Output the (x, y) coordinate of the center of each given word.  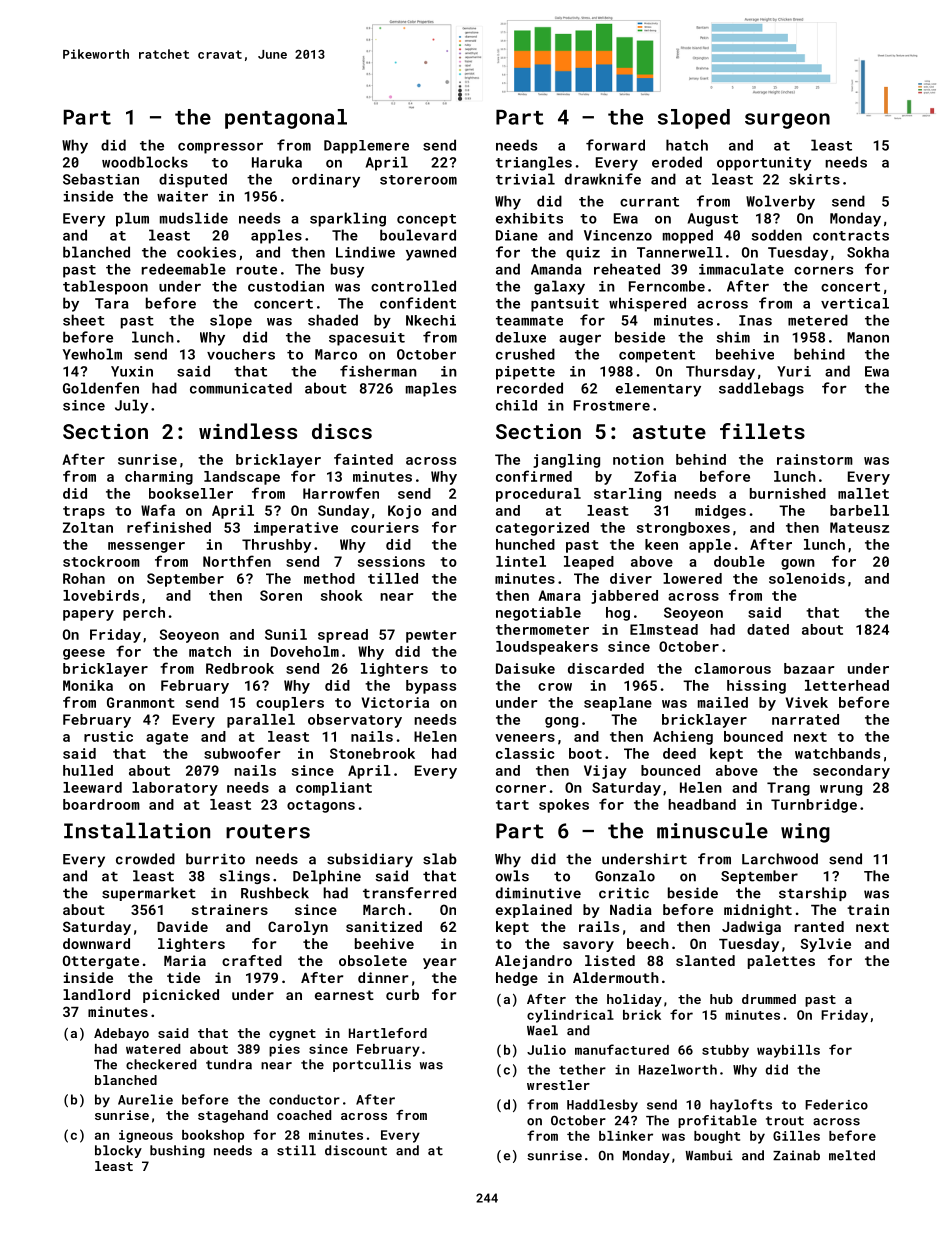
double (739, 561)
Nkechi (431, 320)
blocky (118, 1151)
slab (440, 859)
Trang (788, 789)
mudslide (194, 218)
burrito (215, 859)
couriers (385, 527)
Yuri (794, 371)
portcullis (372, 1065)
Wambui (709, 1155)
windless (248, 431)
